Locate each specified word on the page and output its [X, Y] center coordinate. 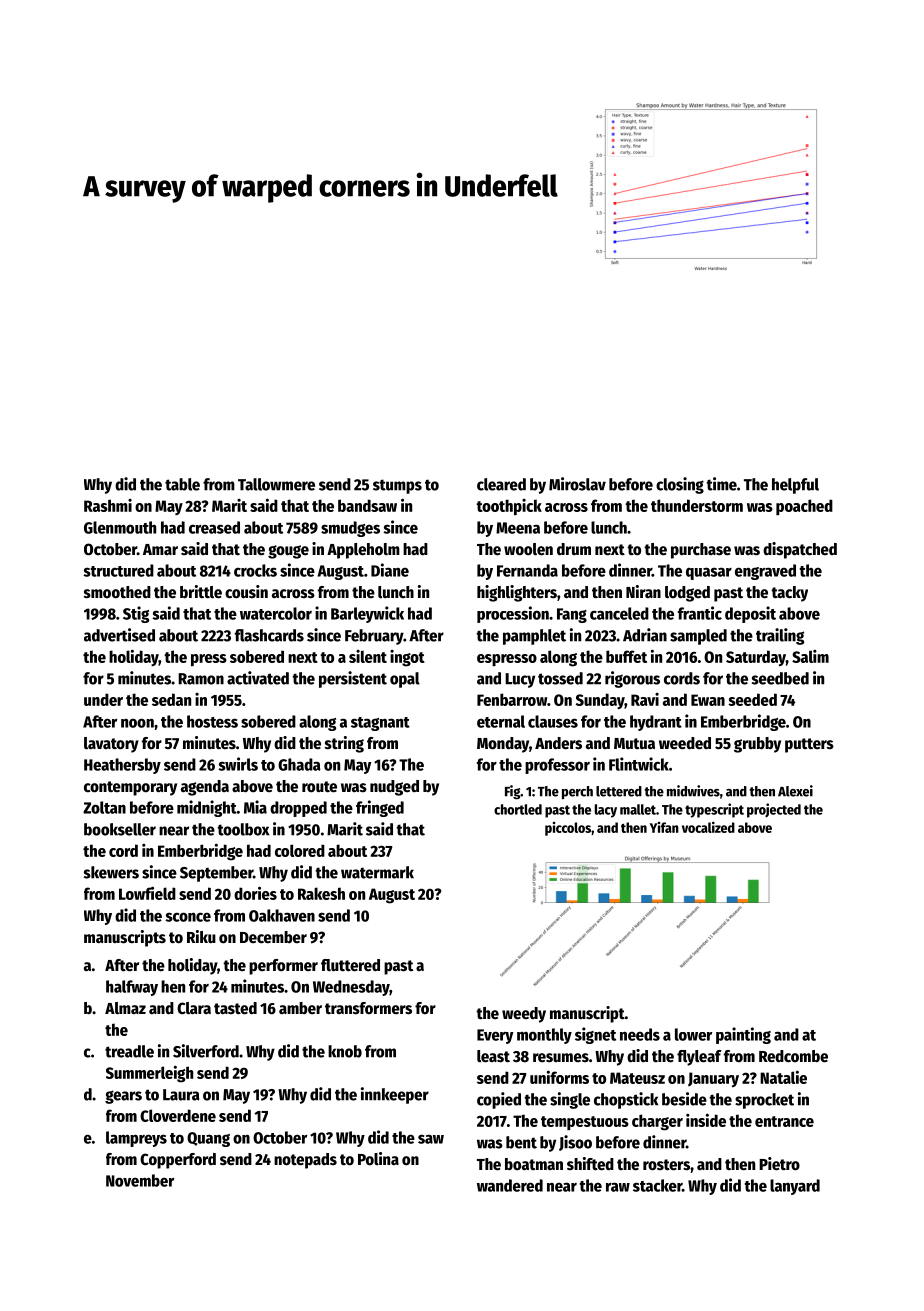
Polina [378, 1159]
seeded [752, 699]
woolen [528, 549]
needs [640, 1034]
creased [214, 527]
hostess [212, 721]
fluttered [350, 965]
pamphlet [534, 637]
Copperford [178, 1161]
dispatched [800, 550]
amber [300, 1008]
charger [657, 1122]
